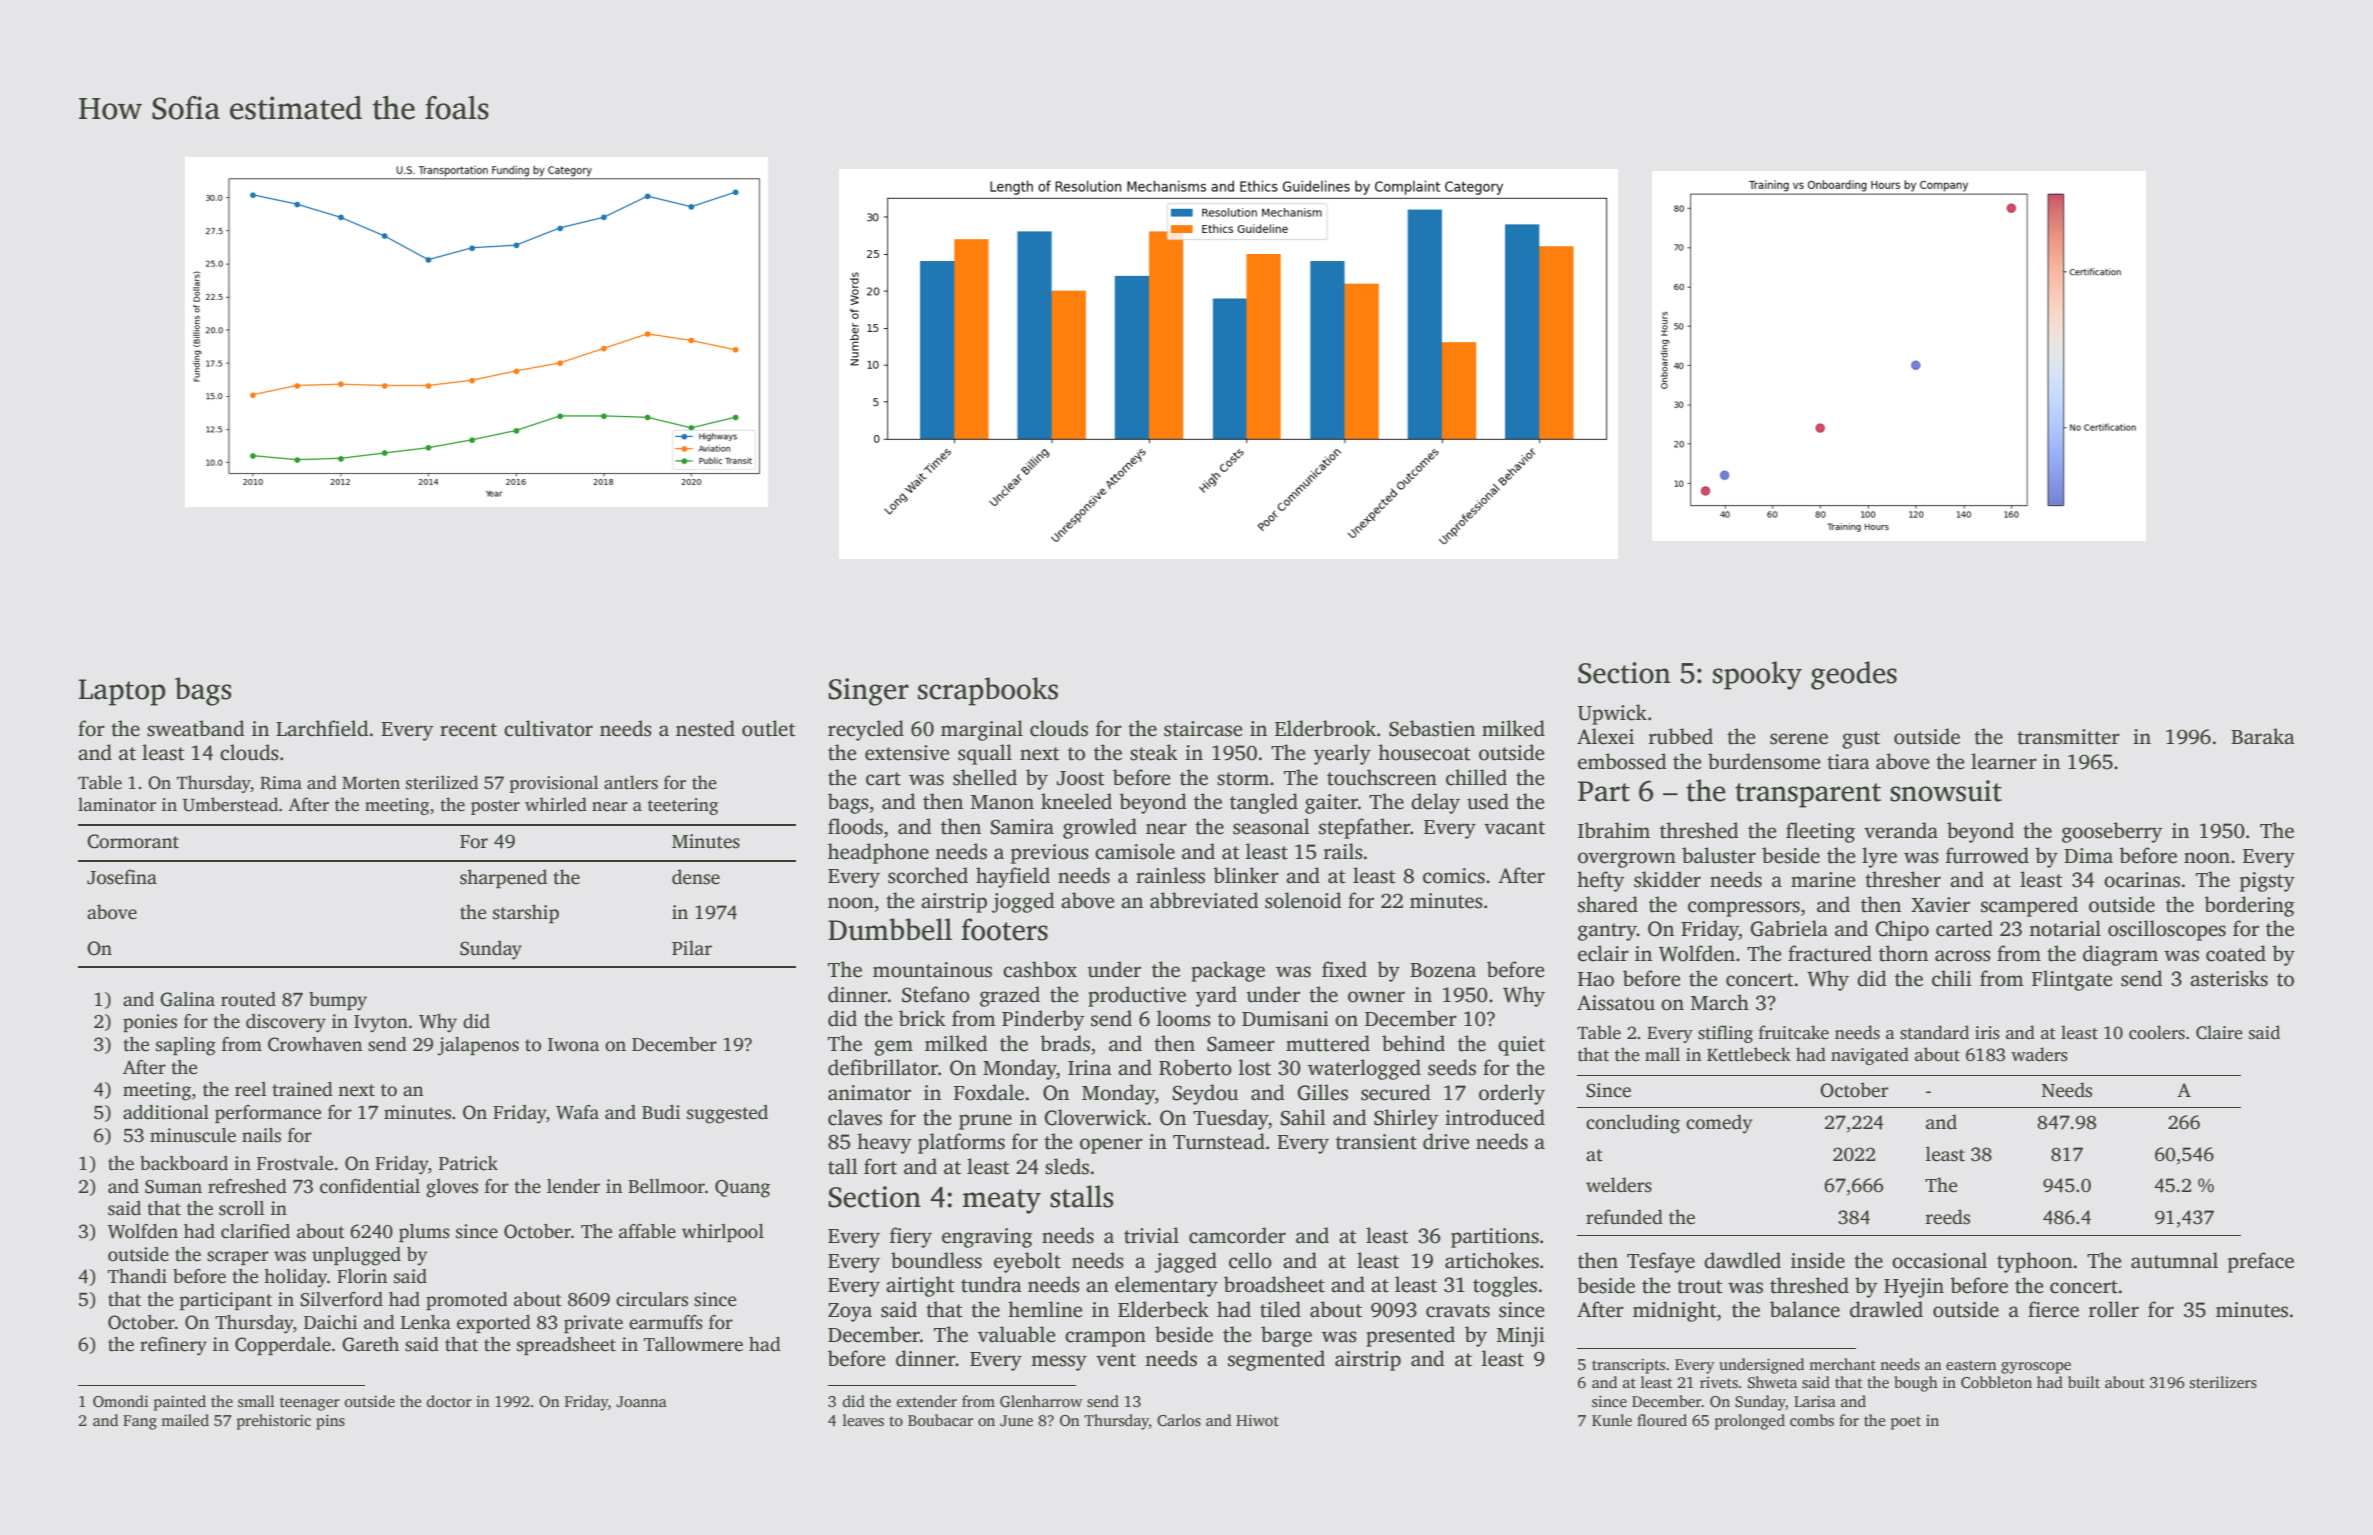 This screenshot has width=2373, height=1535. Describe the element at coordinates (2112, 832) in the screenshot. I see `gooseberry` at that location.
